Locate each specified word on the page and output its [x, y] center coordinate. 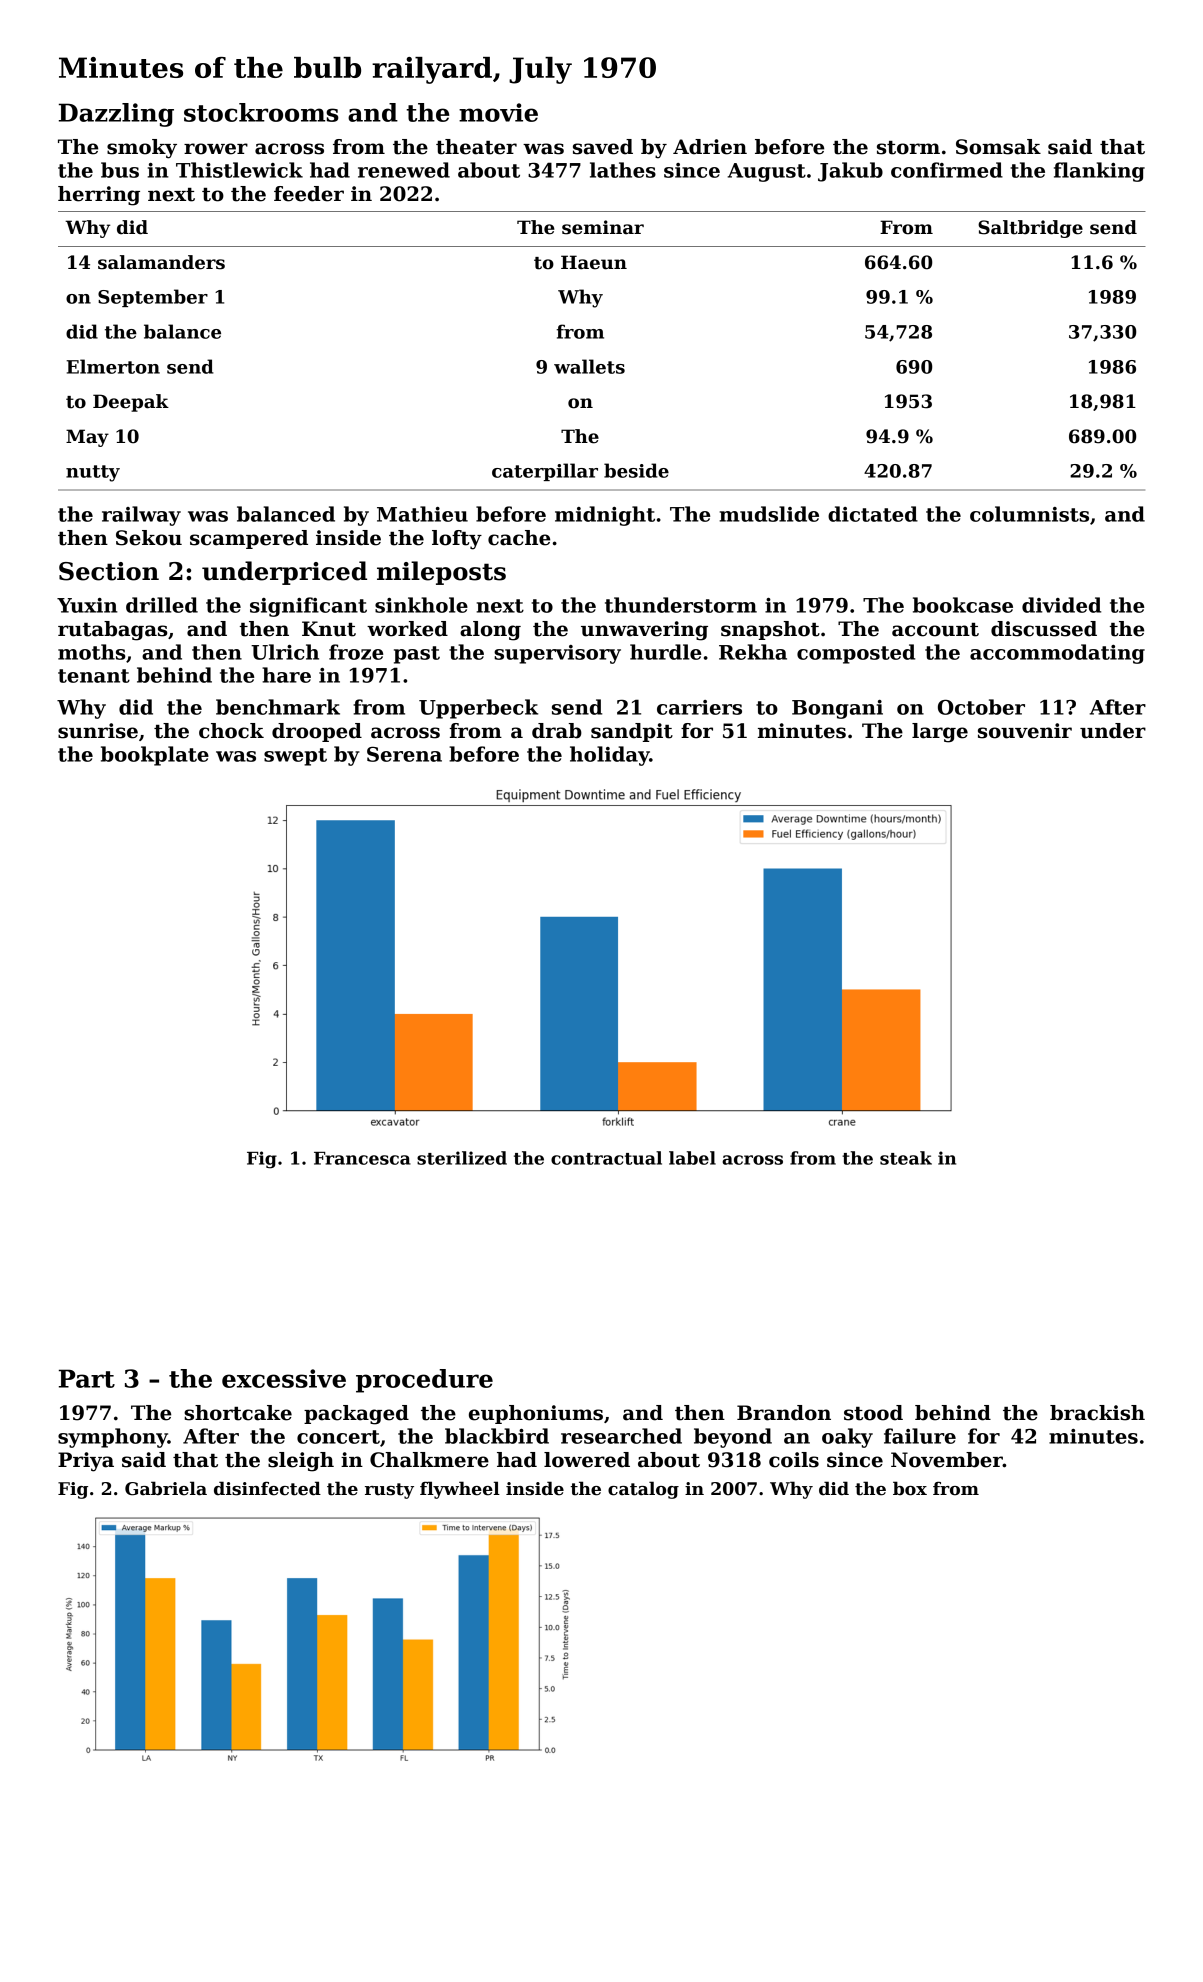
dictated [873, 514]
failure [920, 1436]
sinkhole [421, 605]
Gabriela [166, 1488]
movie [498, 112]
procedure [424, 1381]
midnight [605, 516]
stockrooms [261, 112]
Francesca [362, 1158]
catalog [643, 1490]
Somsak [998, 147]
